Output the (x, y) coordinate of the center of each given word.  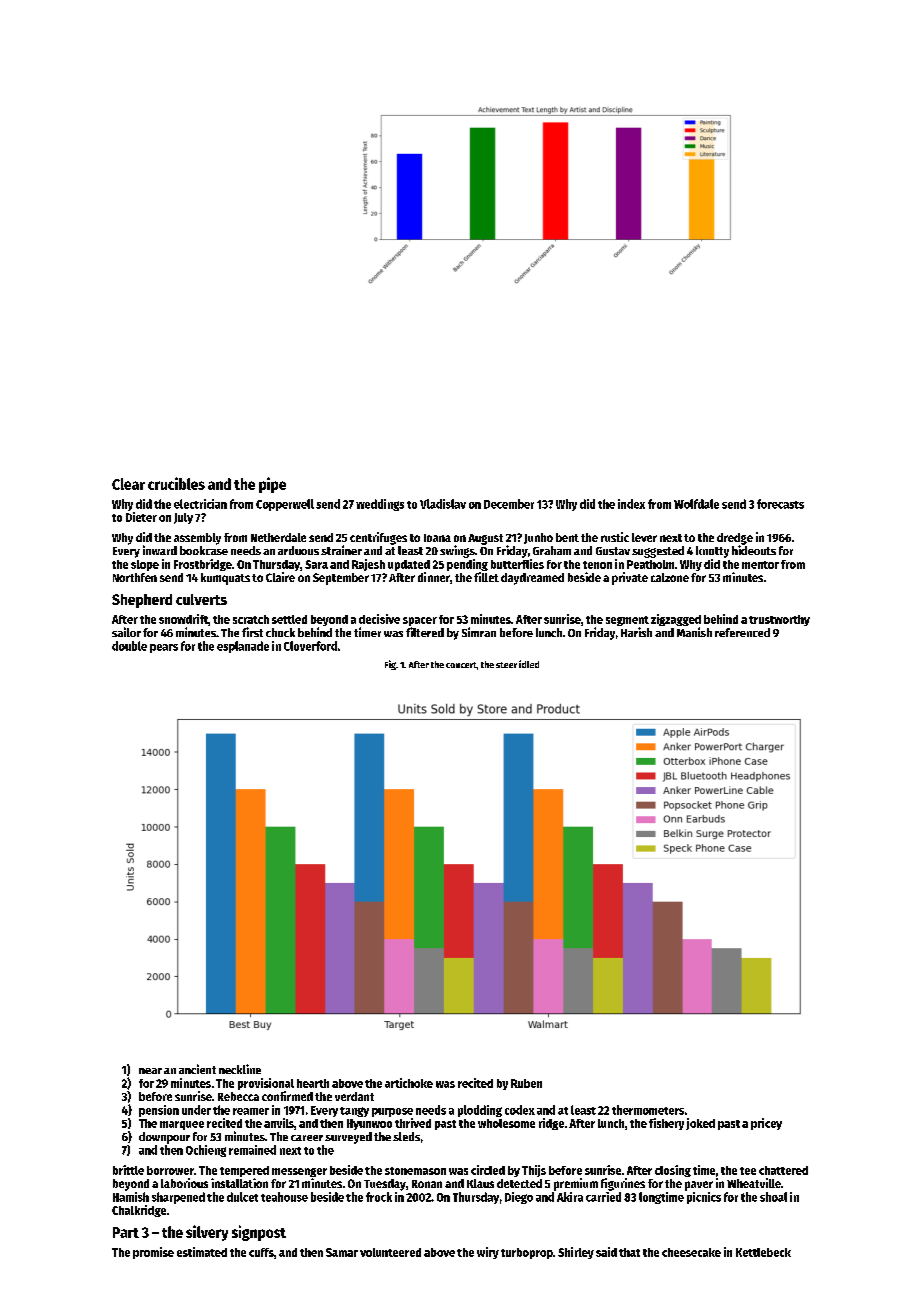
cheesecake (691, 1252)
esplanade (243, 647)
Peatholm (650, 564)
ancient (197, 1069)
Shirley (576, 1253)
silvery (207, 1233)
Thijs (534, 1171)
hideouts (754, 550)
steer (506, 665)
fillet (486, 577)
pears (164, 648)
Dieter (141, 517)
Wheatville (754, 1183)
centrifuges (378, 538)
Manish (694, 632)
